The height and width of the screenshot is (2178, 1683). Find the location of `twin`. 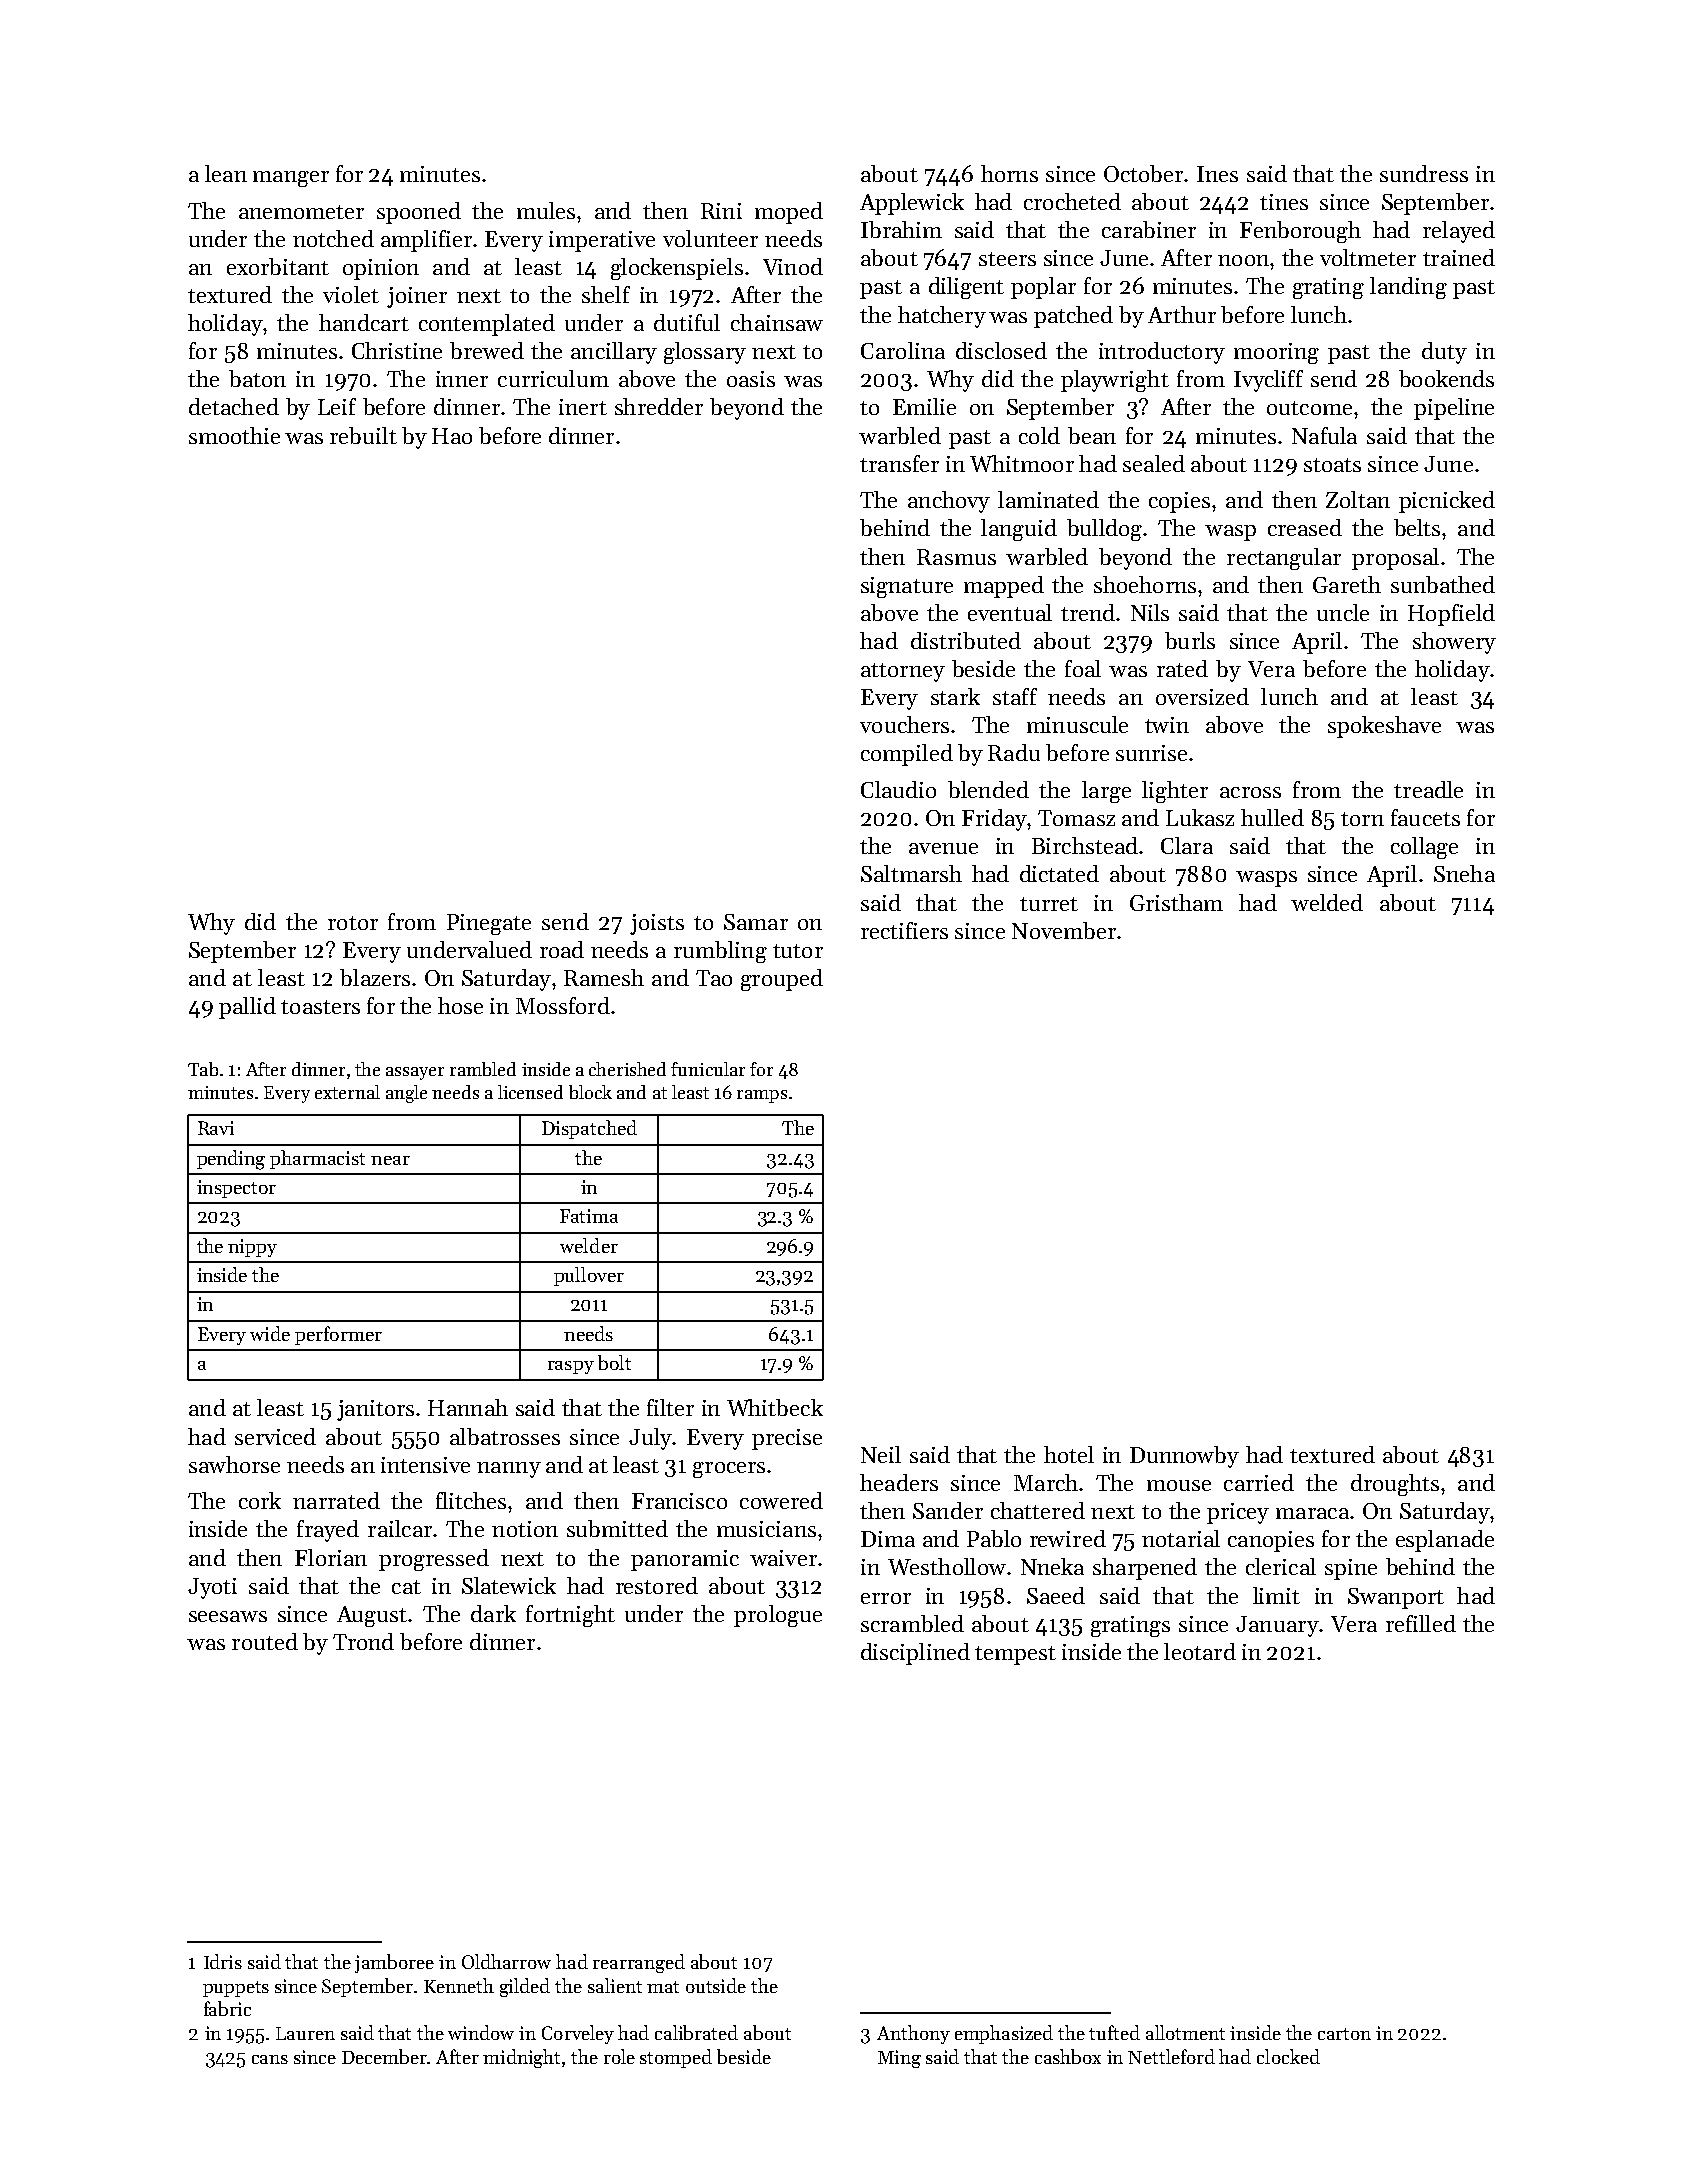

twin is located at coordinates (1167, 725).
